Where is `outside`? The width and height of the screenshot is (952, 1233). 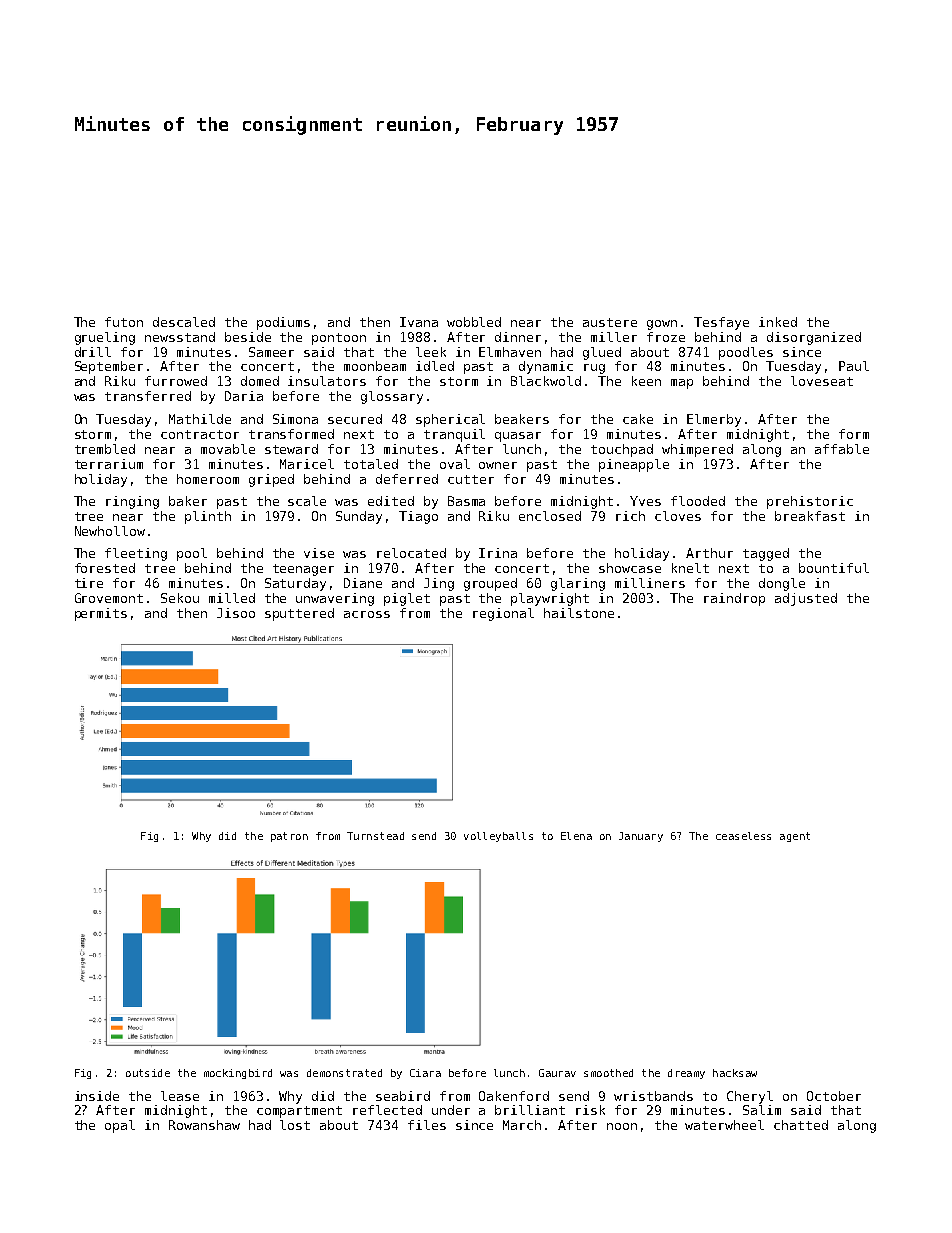 outside is located at coordinates (148, 1073).
